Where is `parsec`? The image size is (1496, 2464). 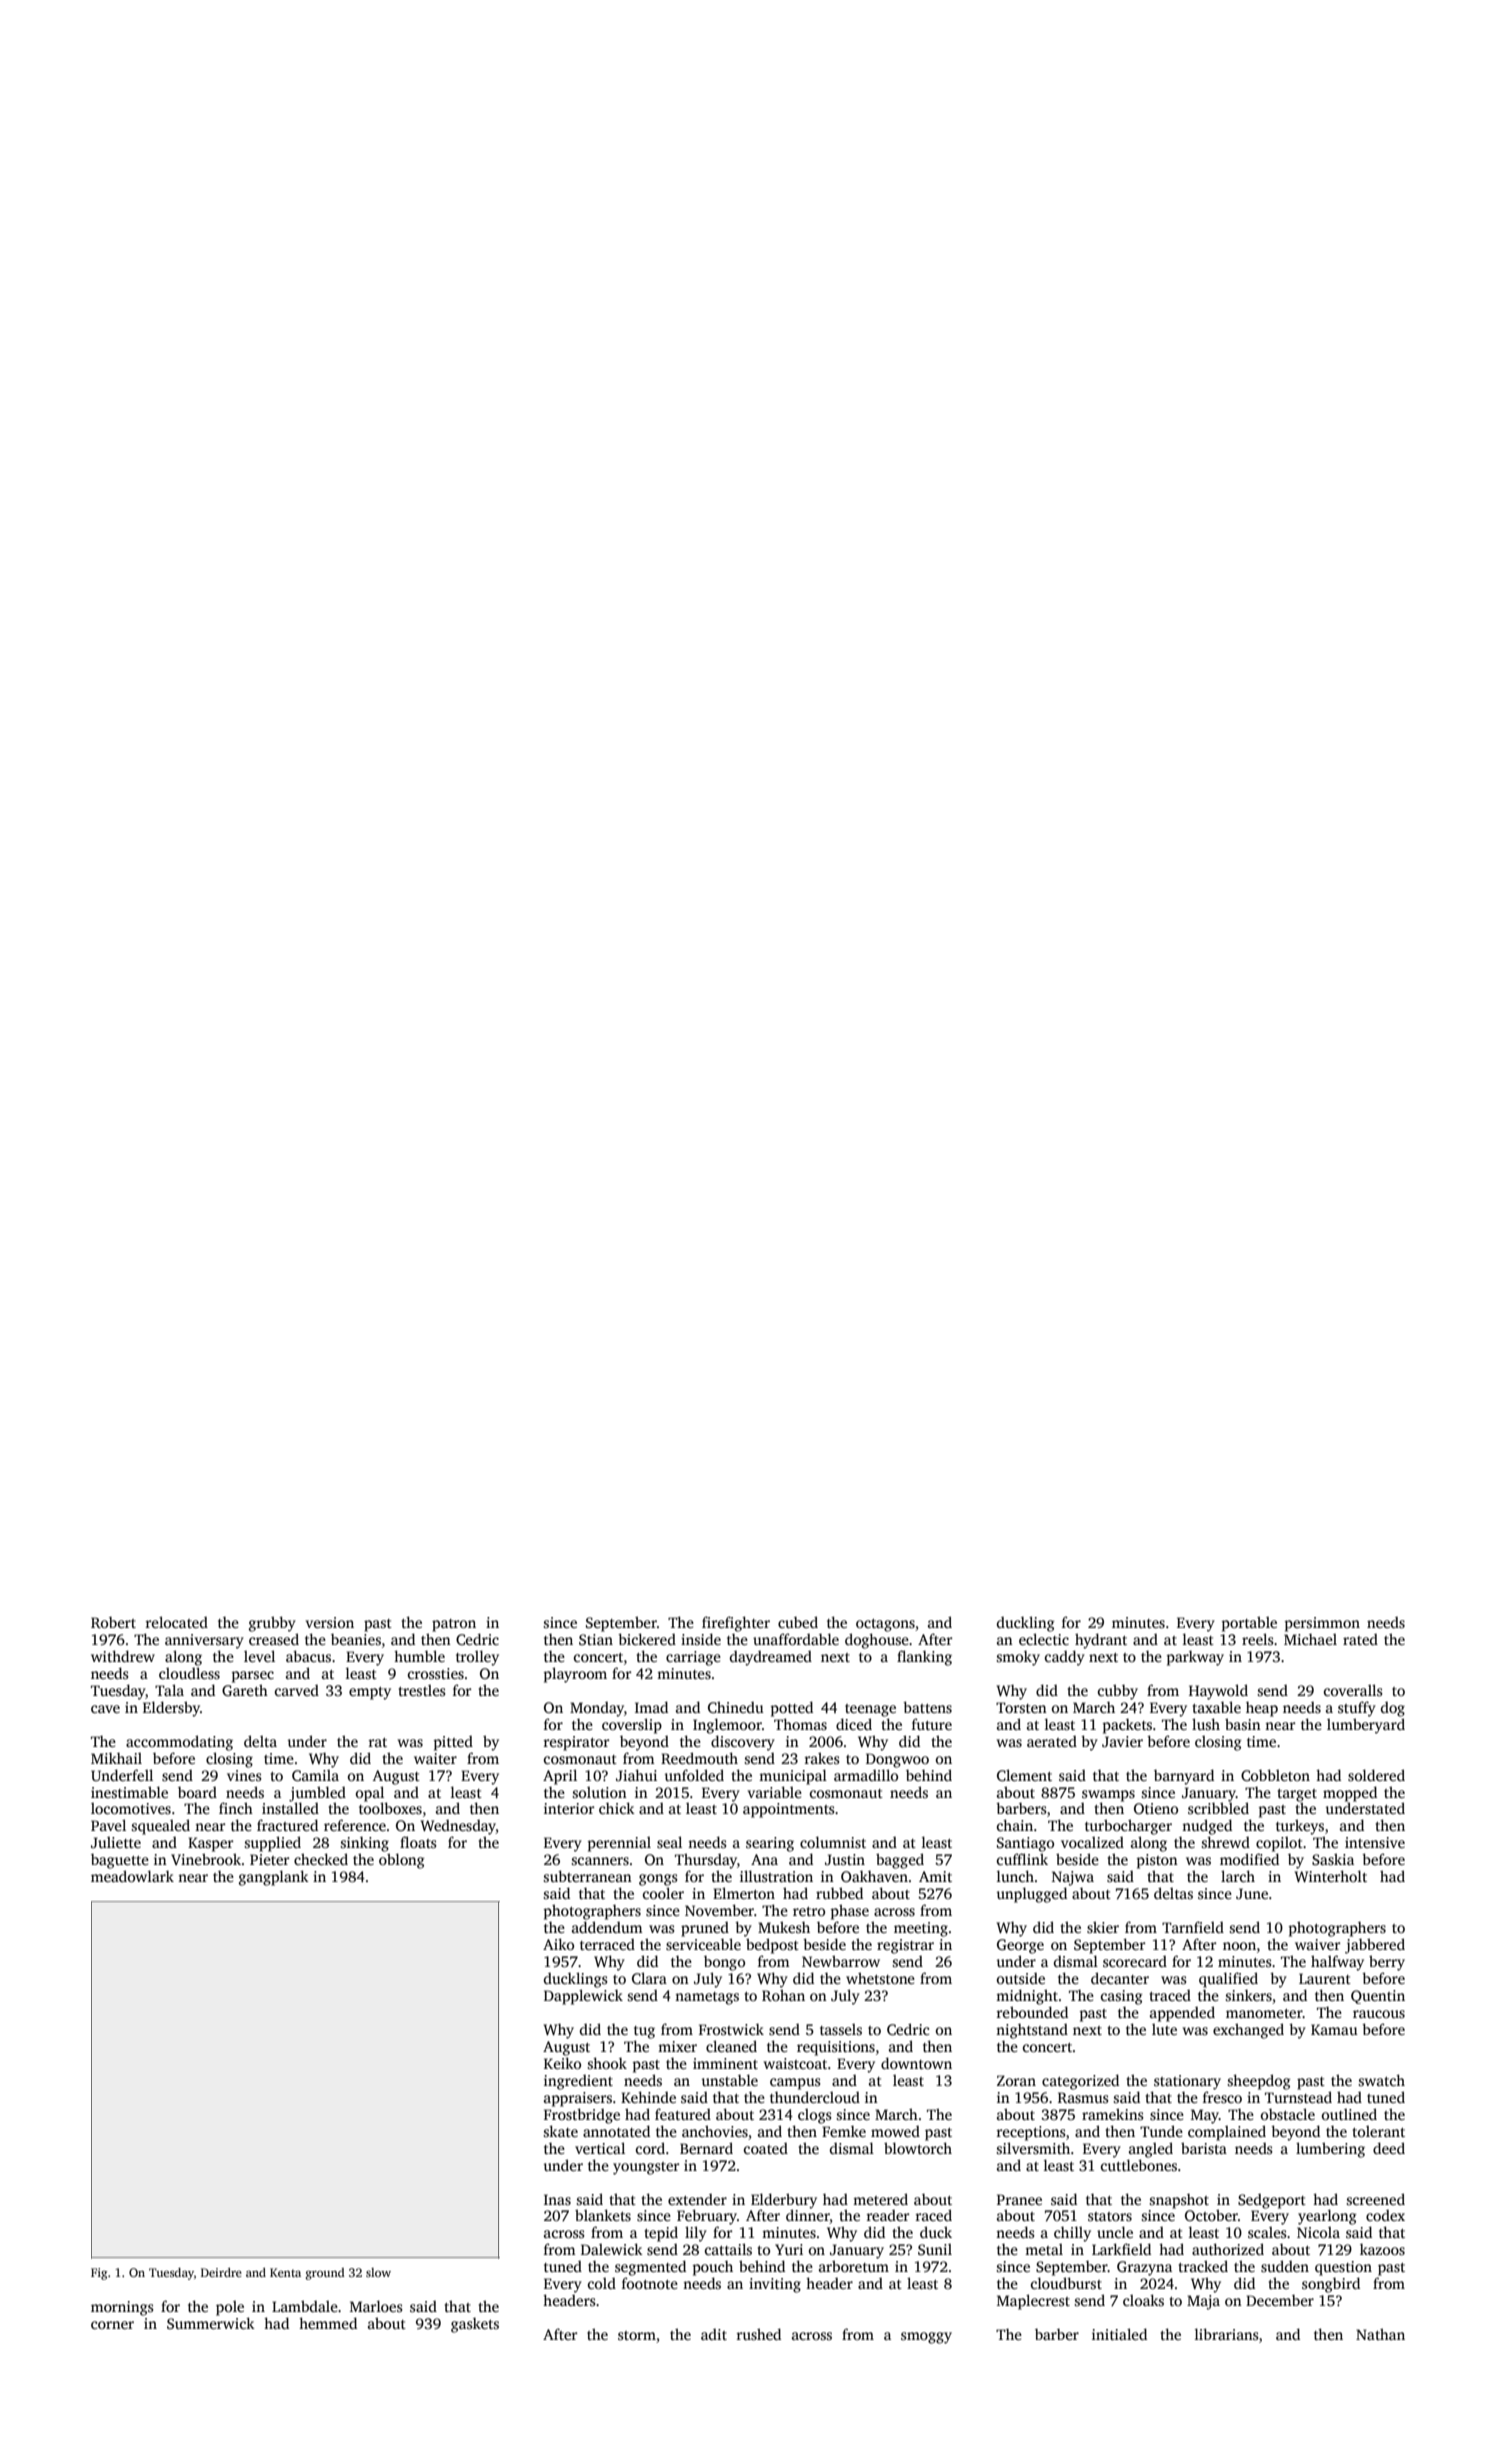
parsec is located at coordinates (253, 1677).
